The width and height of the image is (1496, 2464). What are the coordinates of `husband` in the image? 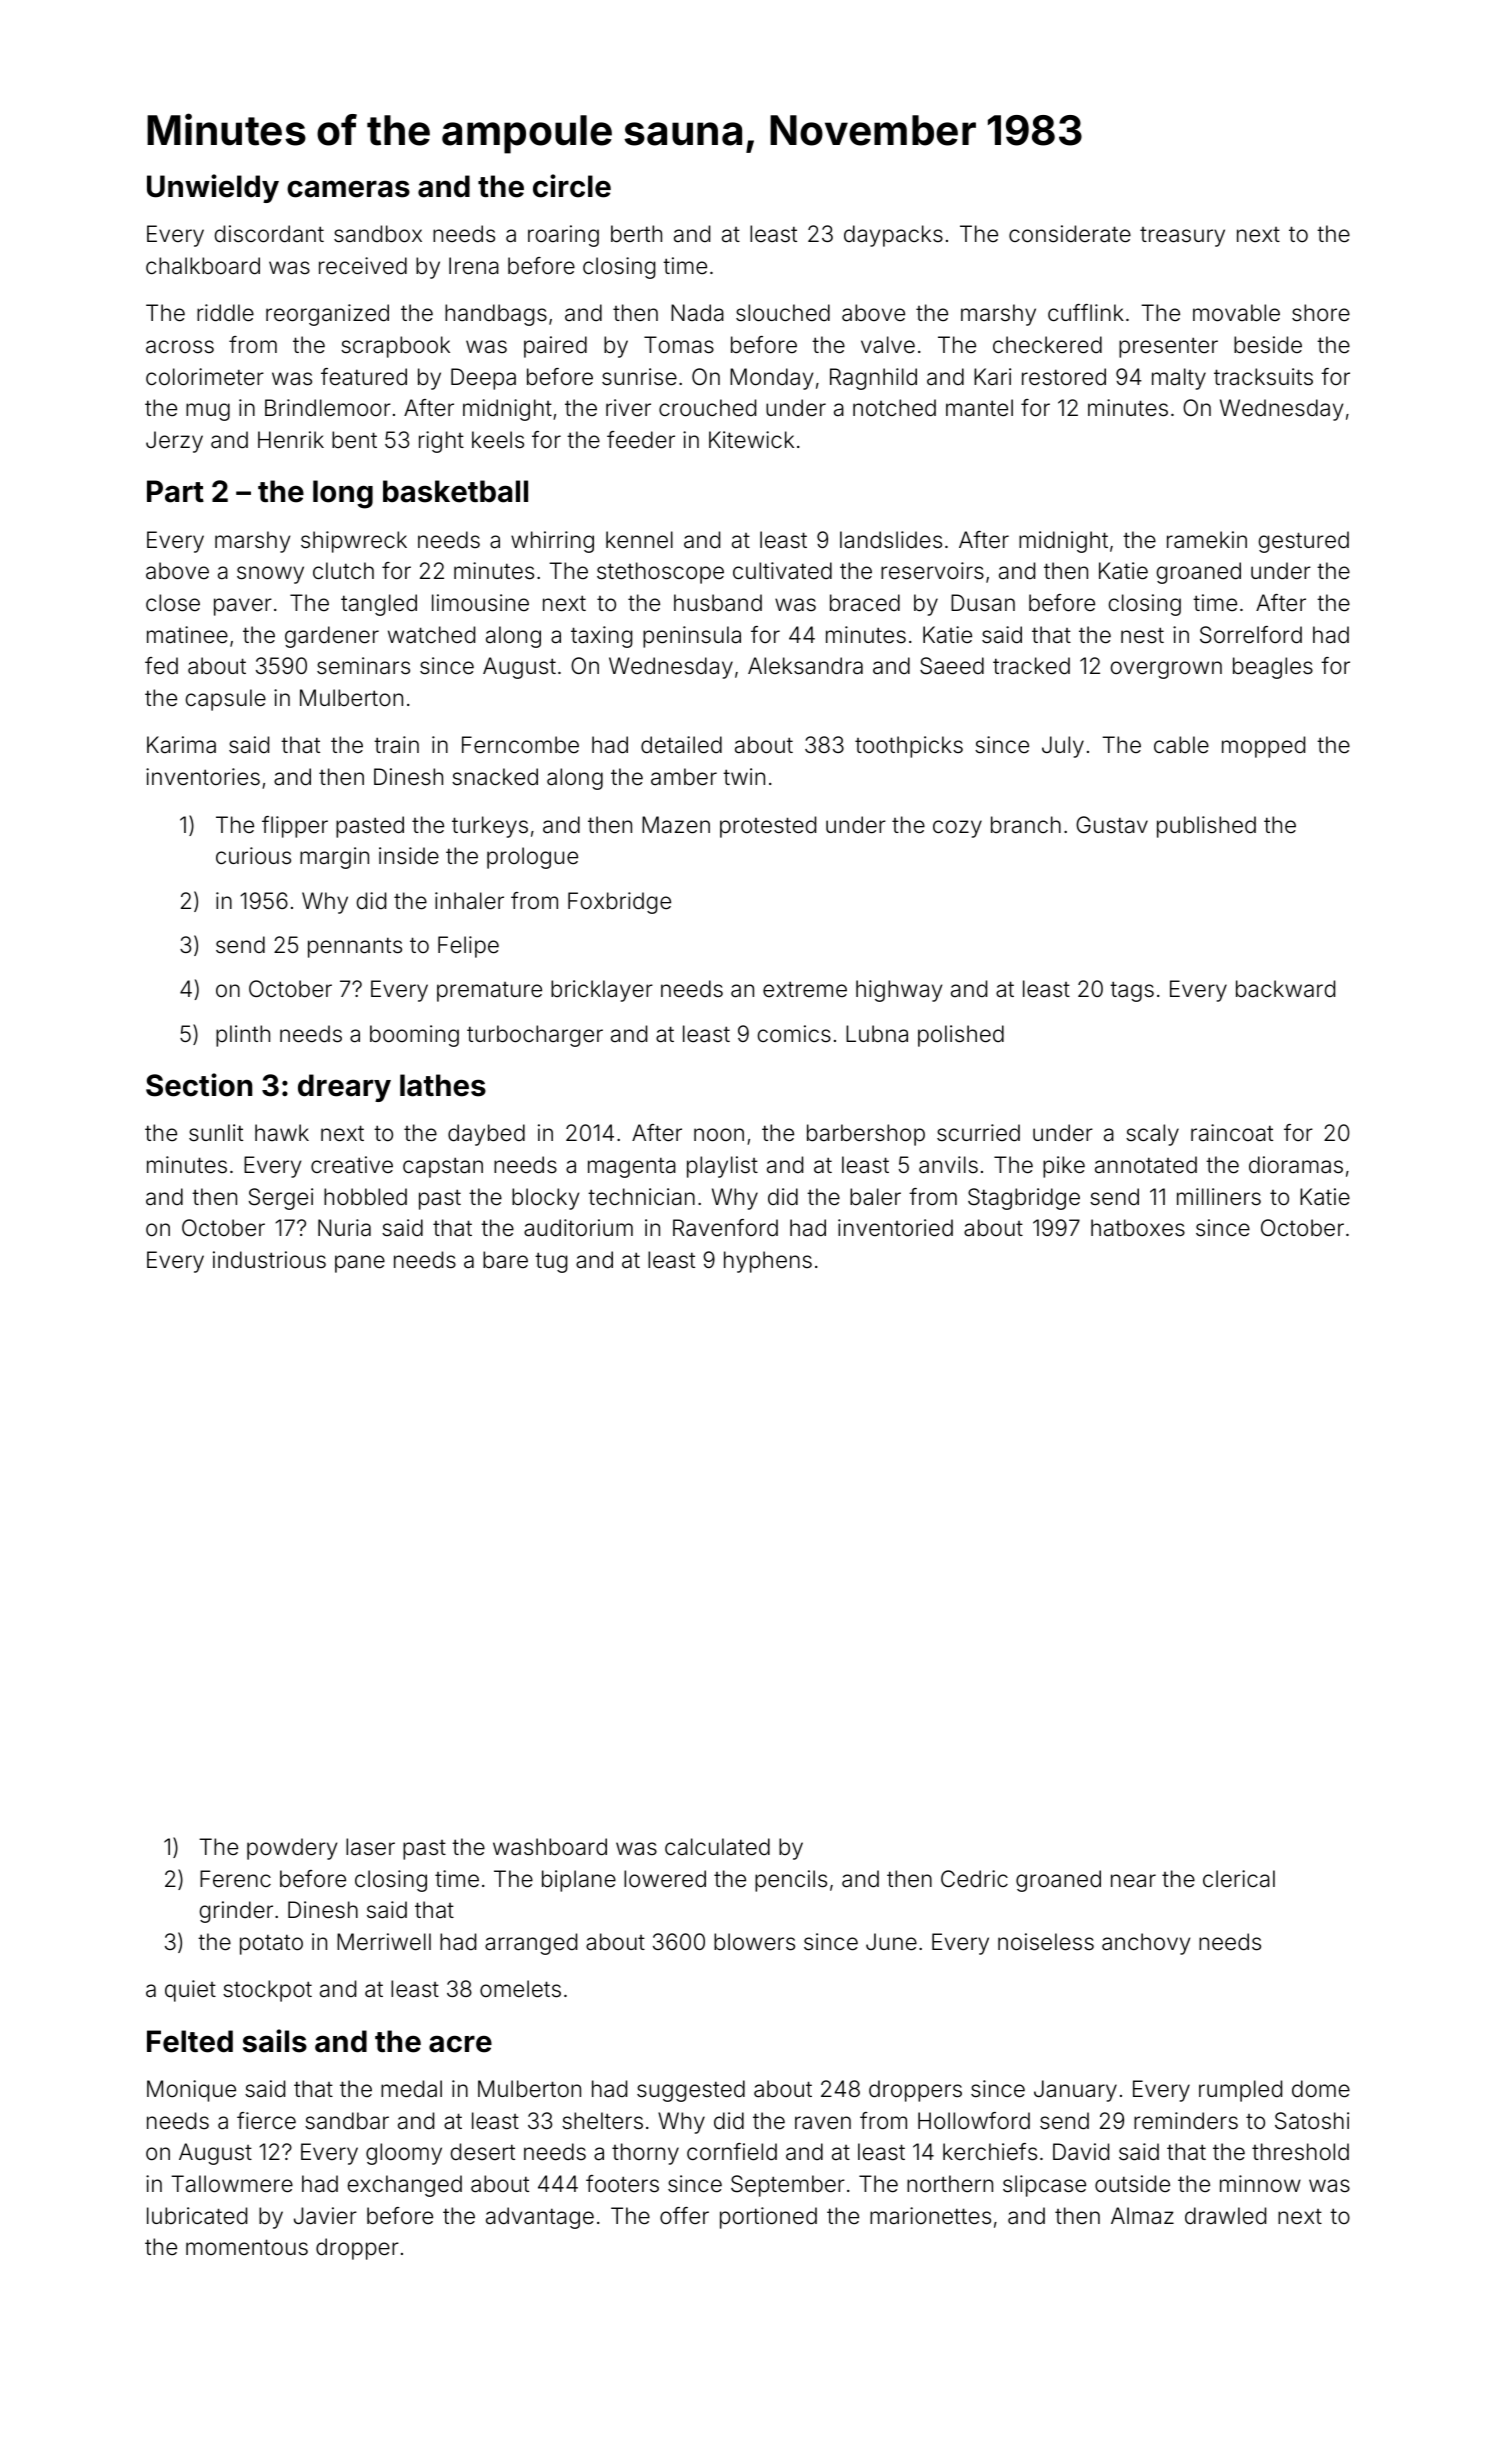 It's located at (718, 603).
